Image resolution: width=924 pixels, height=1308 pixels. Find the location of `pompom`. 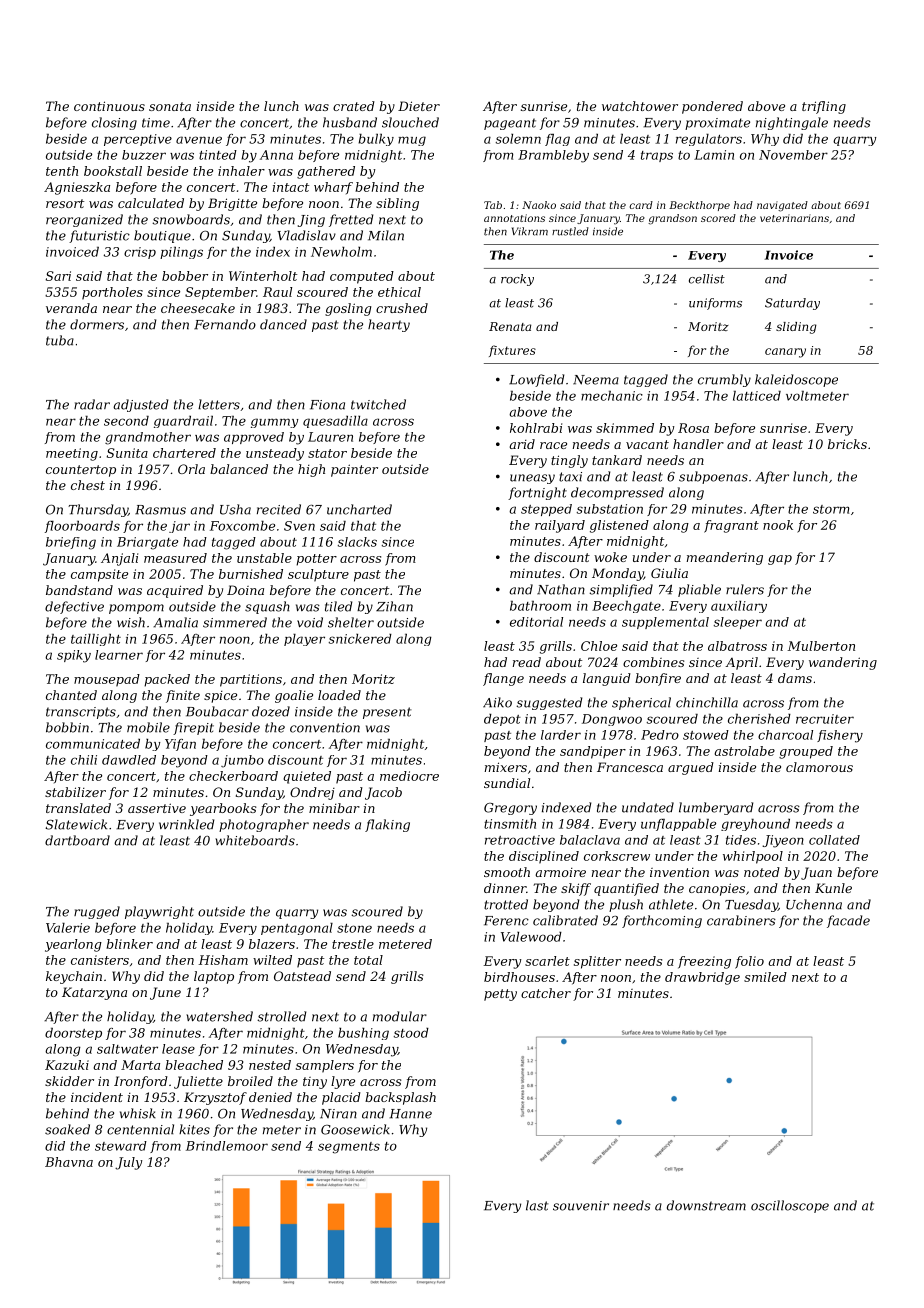

pompom is located at coordinates (136, 609).
